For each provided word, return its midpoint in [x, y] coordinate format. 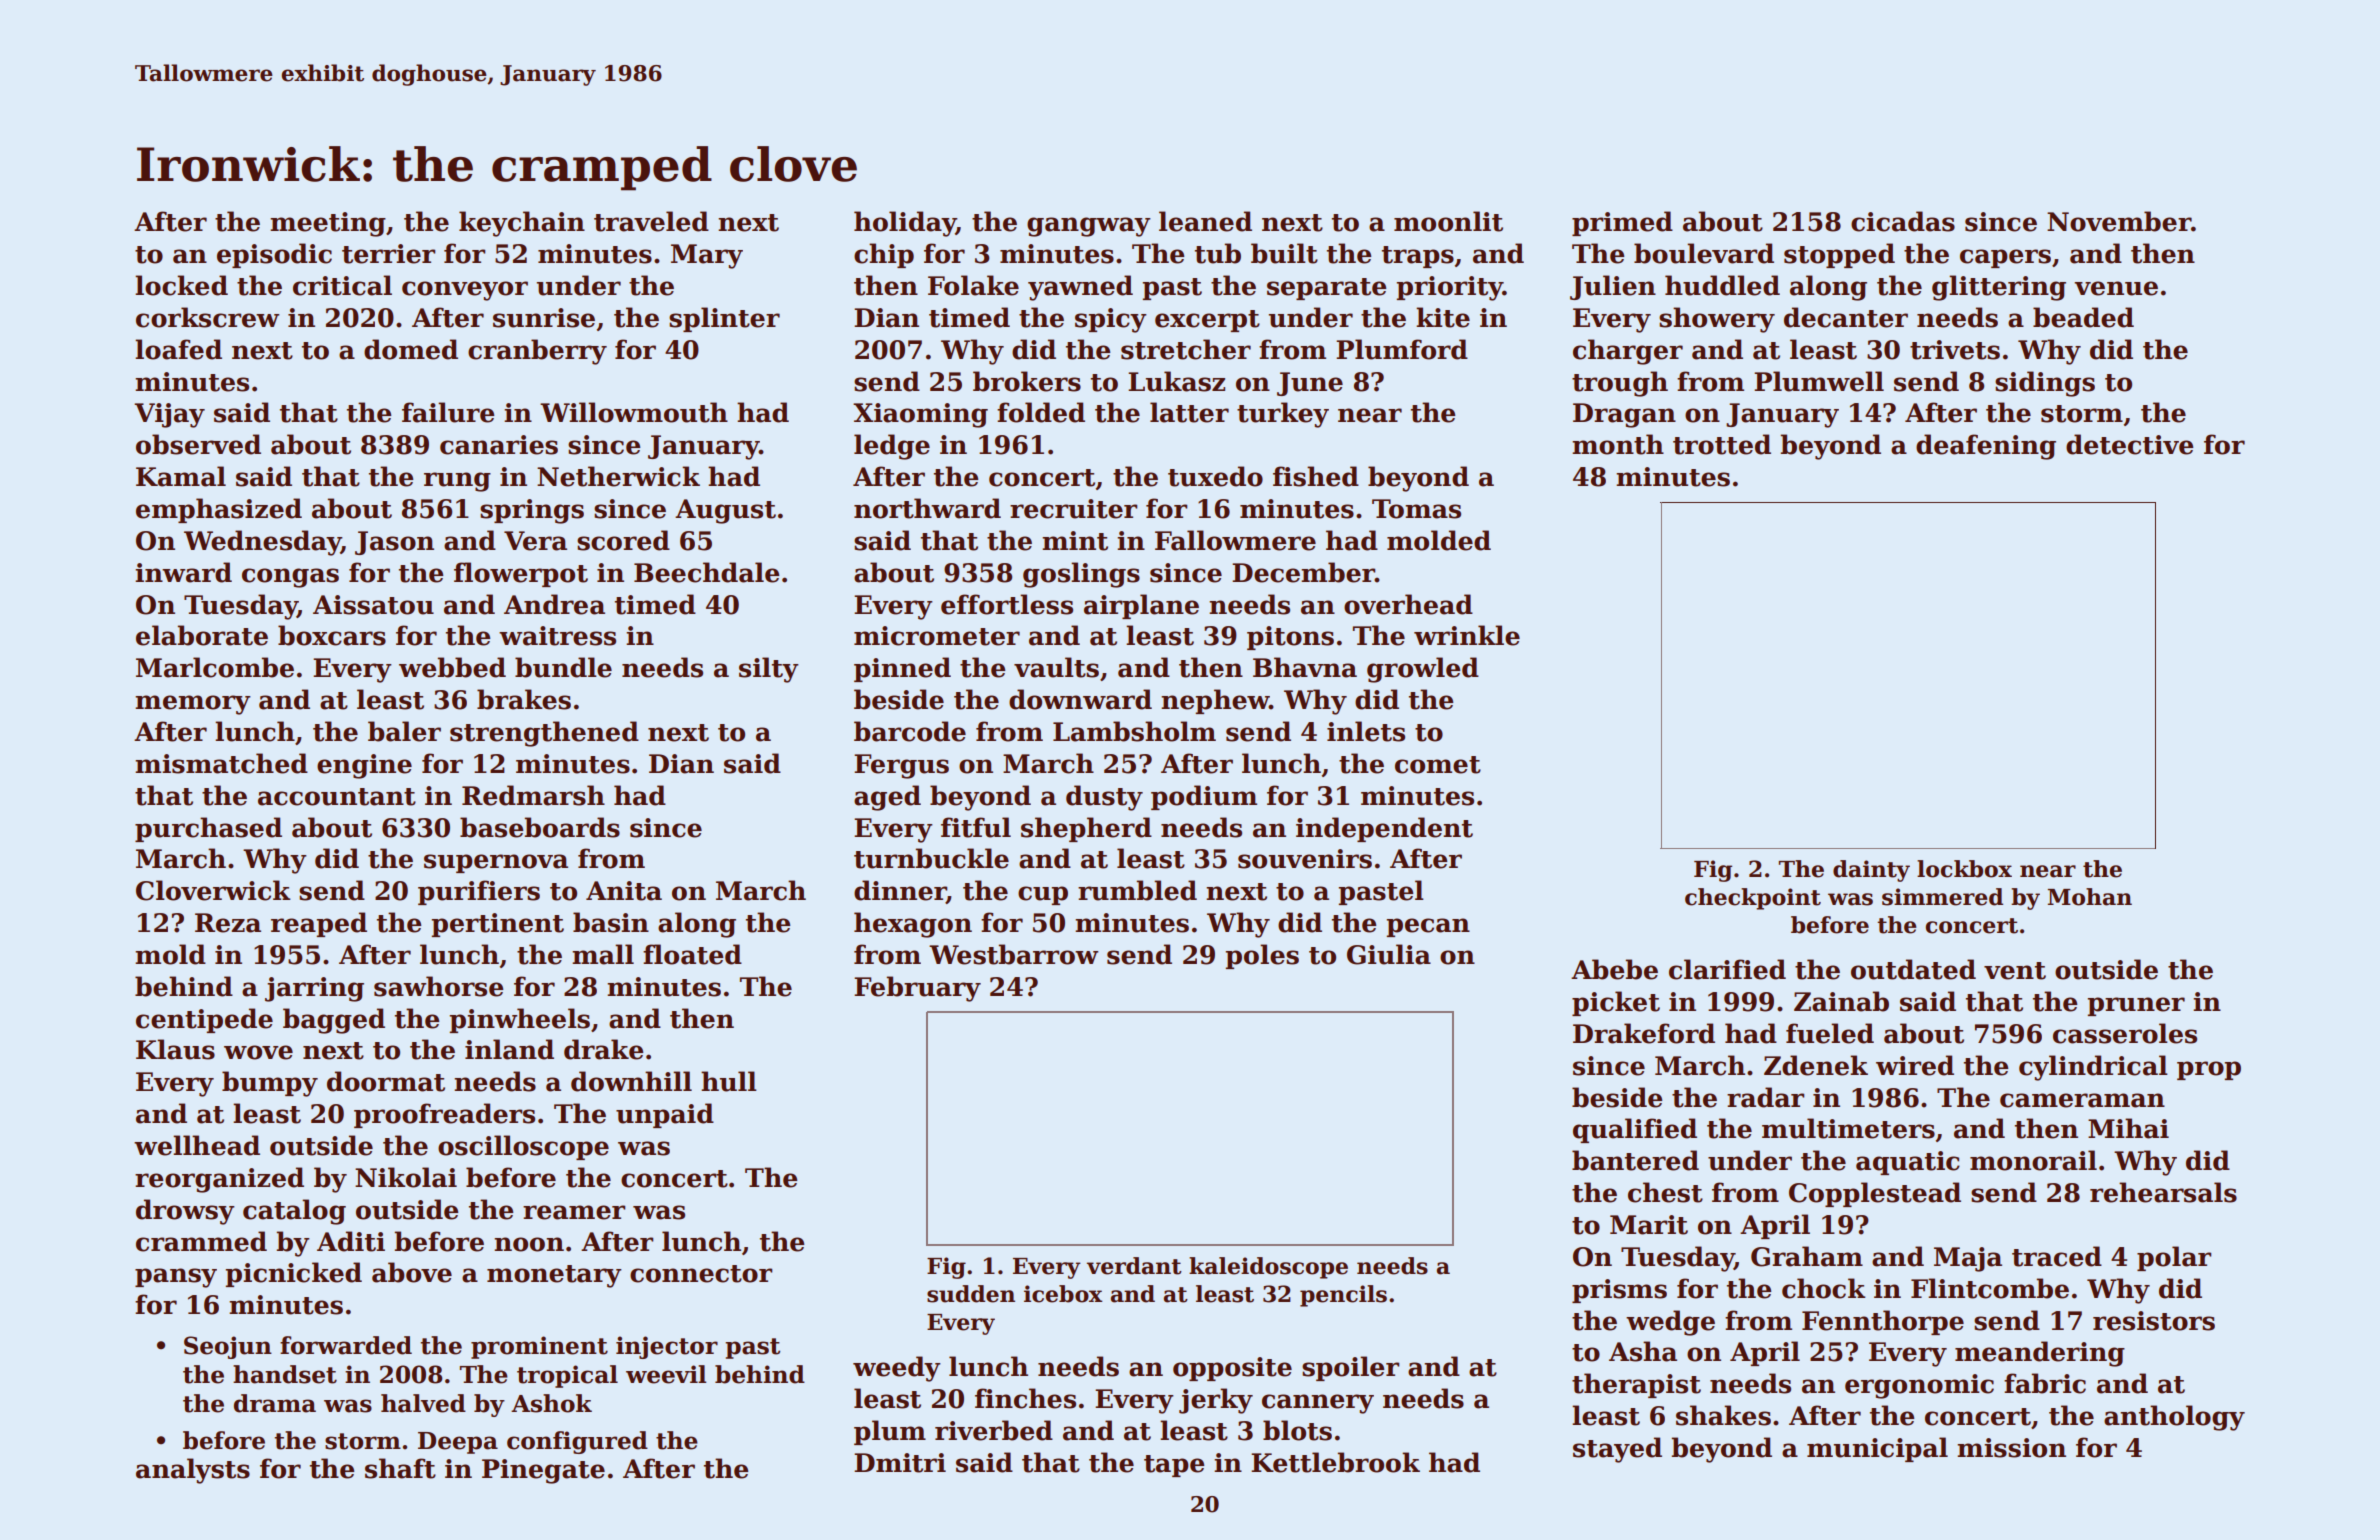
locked [181, 285]
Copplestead [1875, 1194]
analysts [193, 1471]
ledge [892, 447]
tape [1174, 1466]
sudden [971, 1294]
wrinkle [1467, 635]
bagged [334, 1021]
